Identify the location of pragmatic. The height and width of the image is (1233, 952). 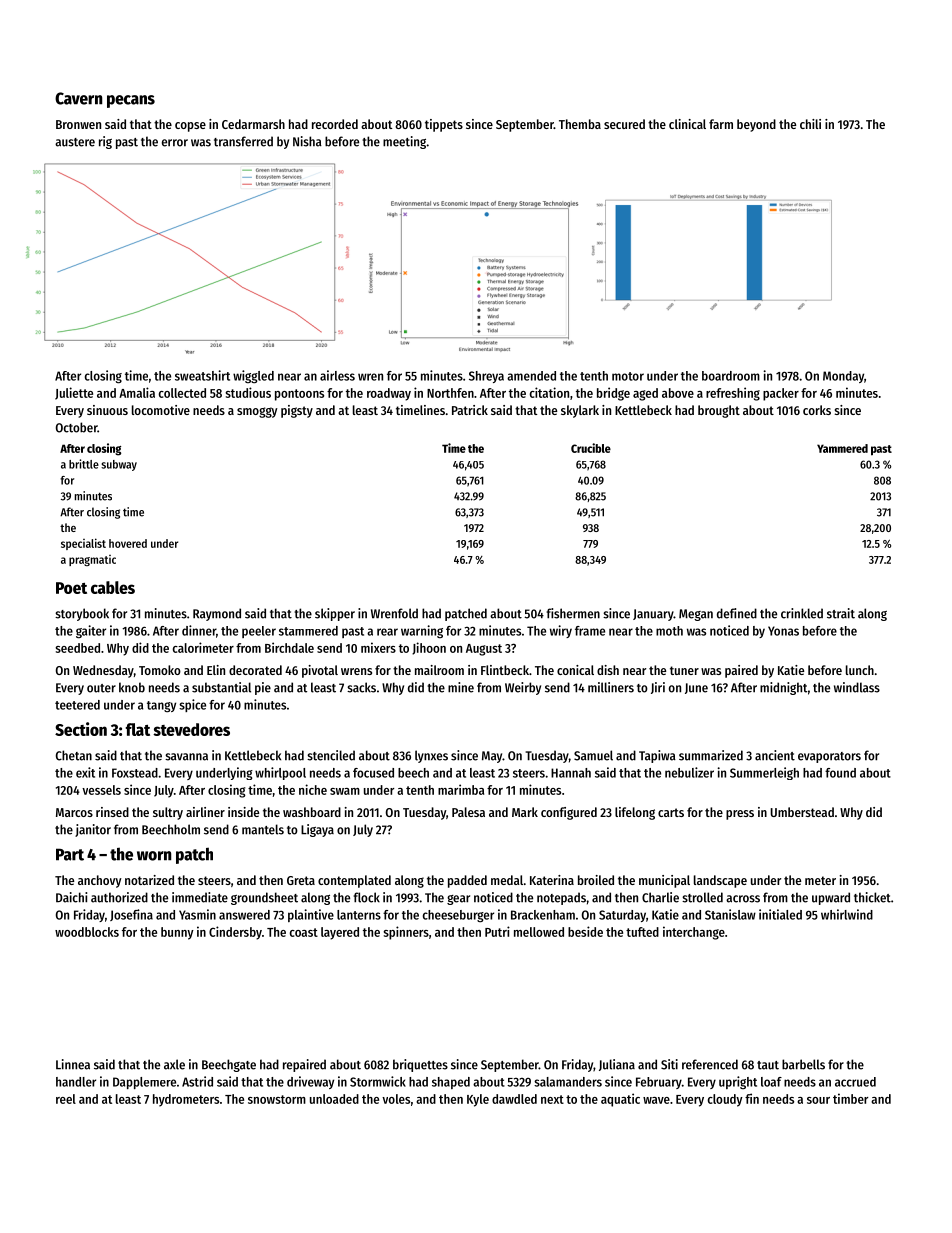
(92, 560).
